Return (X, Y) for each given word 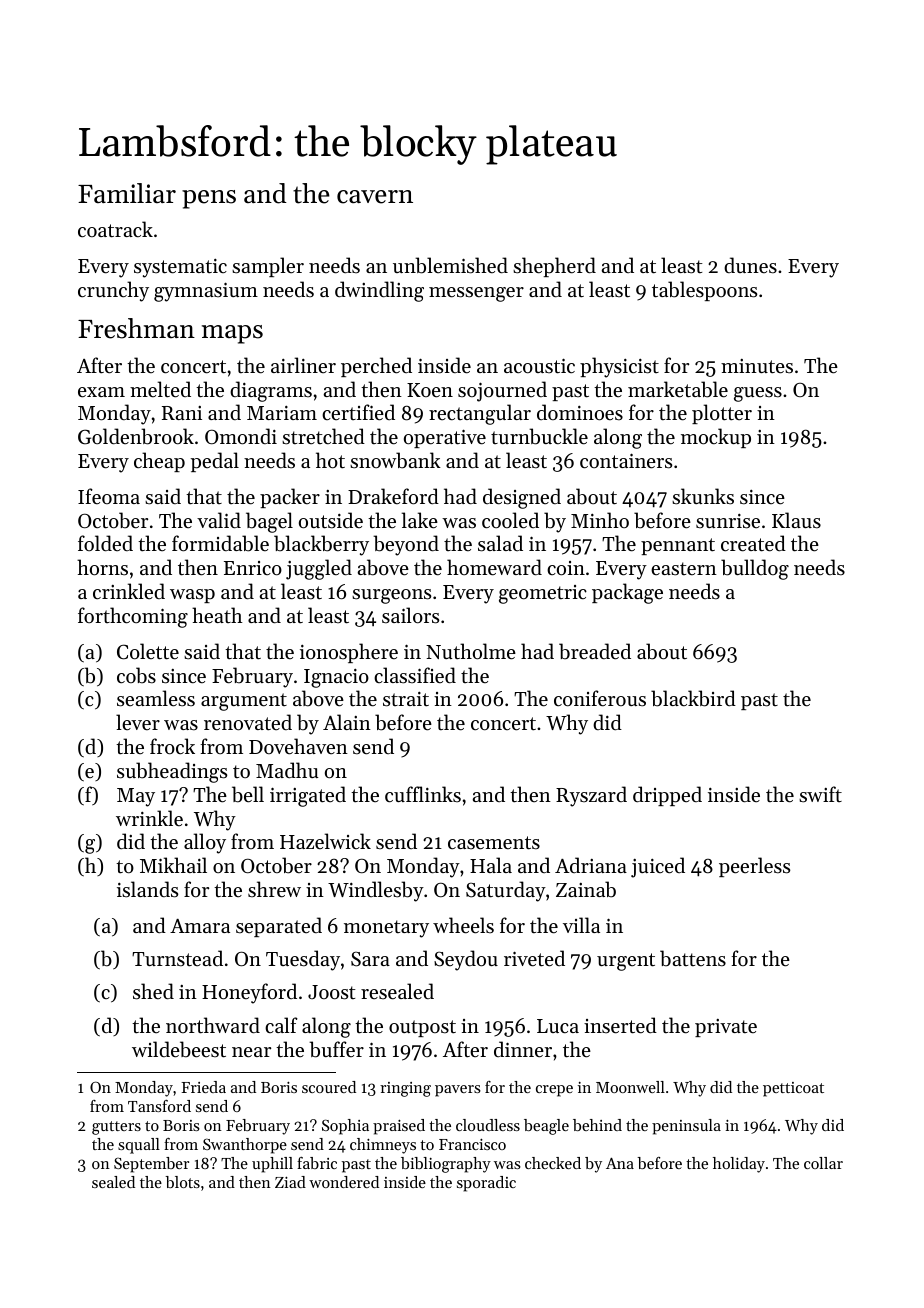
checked (553, 1163)
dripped (667, 796)
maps (232, 334)
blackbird (693, 698)
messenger (476, 294)
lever (138, 722)
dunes (750, 265)
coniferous (600, 698)
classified (415, 675)
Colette (148, 651)
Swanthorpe (245, 1146)
